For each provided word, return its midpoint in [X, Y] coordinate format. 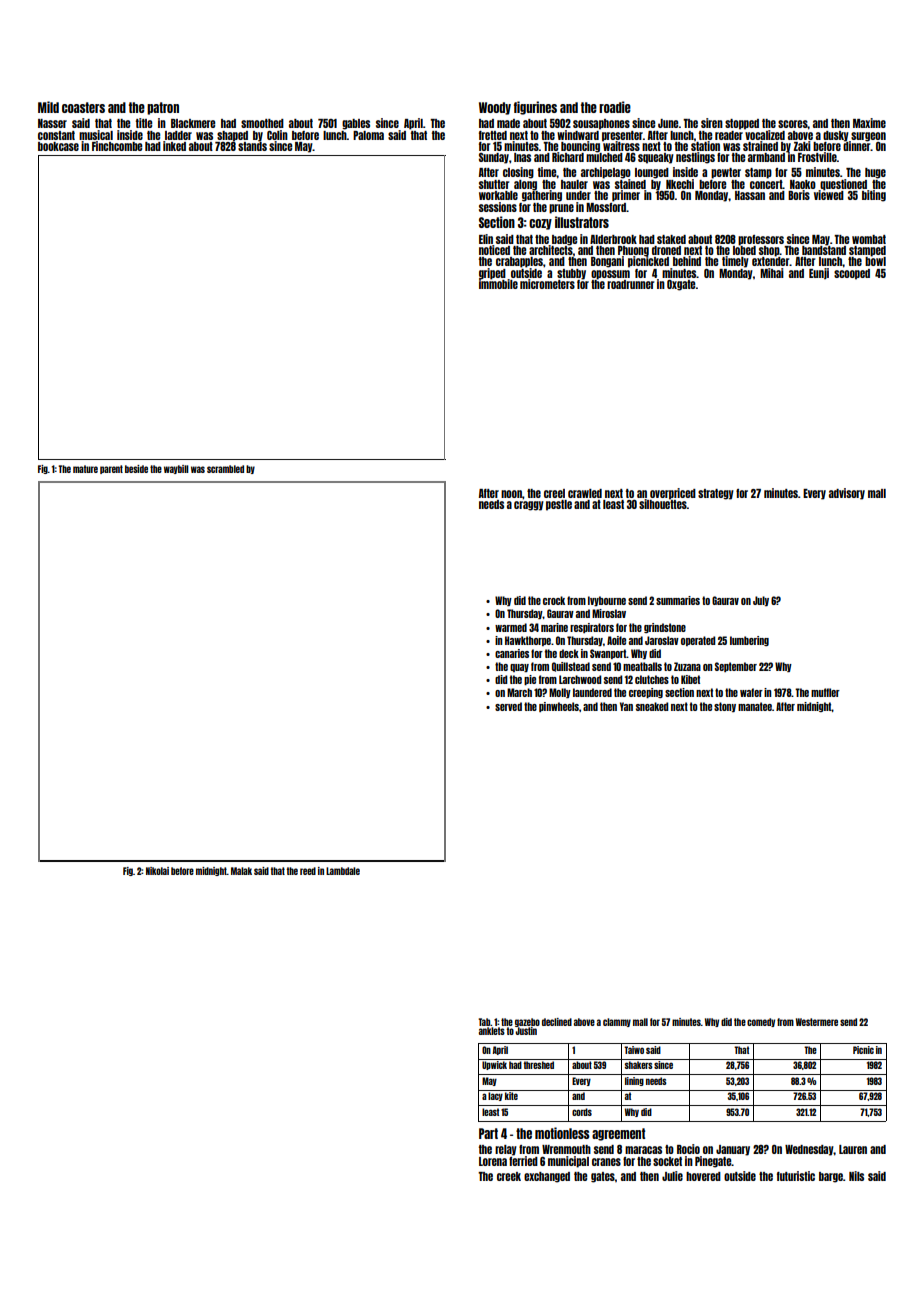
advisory [847, 494]
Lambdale [343, 871]
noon [511, 494]
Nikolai [157, 871]
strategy [716, 494]
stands [252, 146]
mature [85, 469]
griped [492, 273]
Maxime [869, 123]
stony [725, 707]
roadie [615, 107]
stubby [571, 274]
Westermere [817, 1022]
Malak [241, 871]
